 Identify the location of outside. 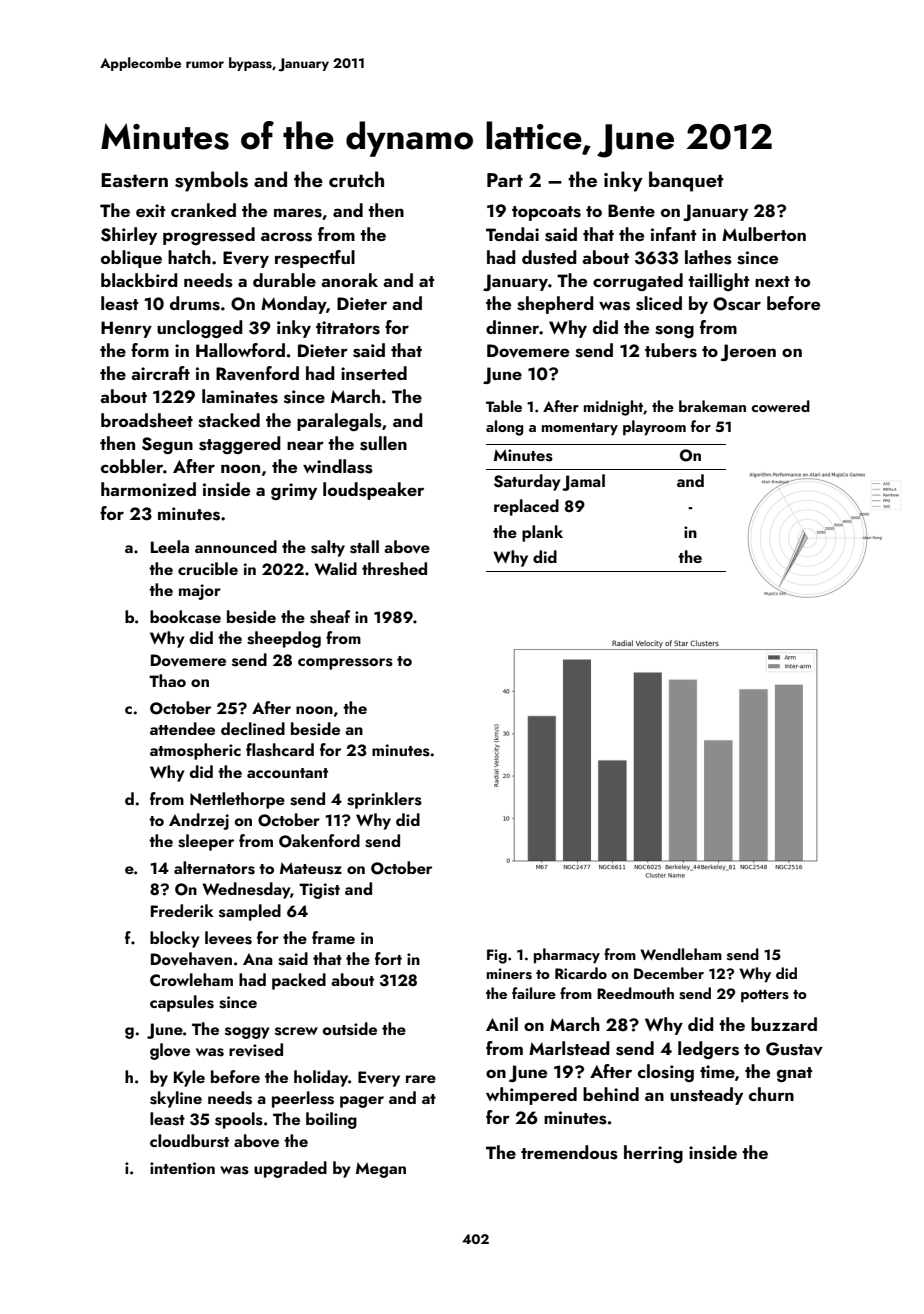
(350, 1029).
